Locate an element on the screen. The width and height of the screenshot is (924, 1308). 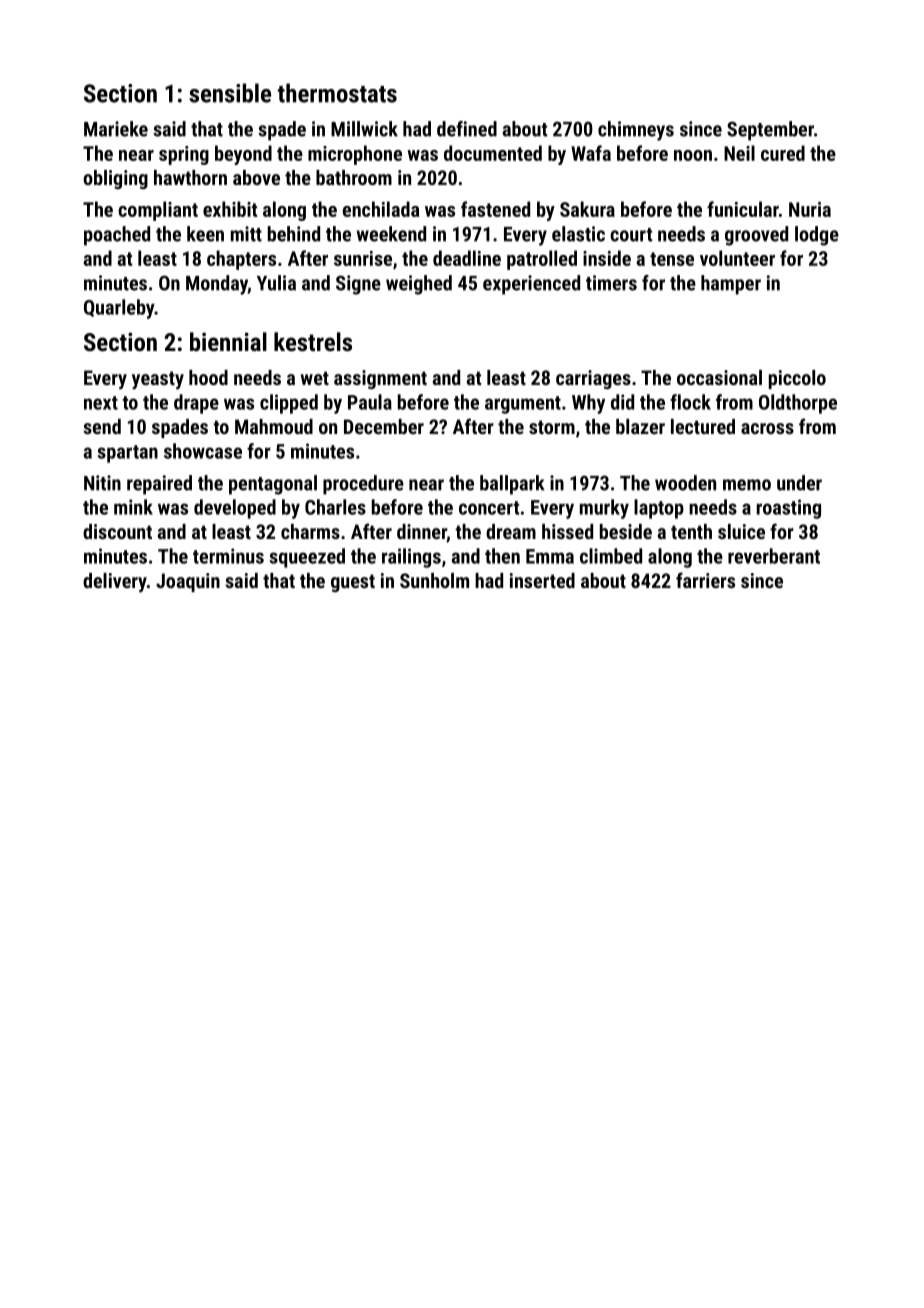
sensible is located at coordinates (230, 93).
